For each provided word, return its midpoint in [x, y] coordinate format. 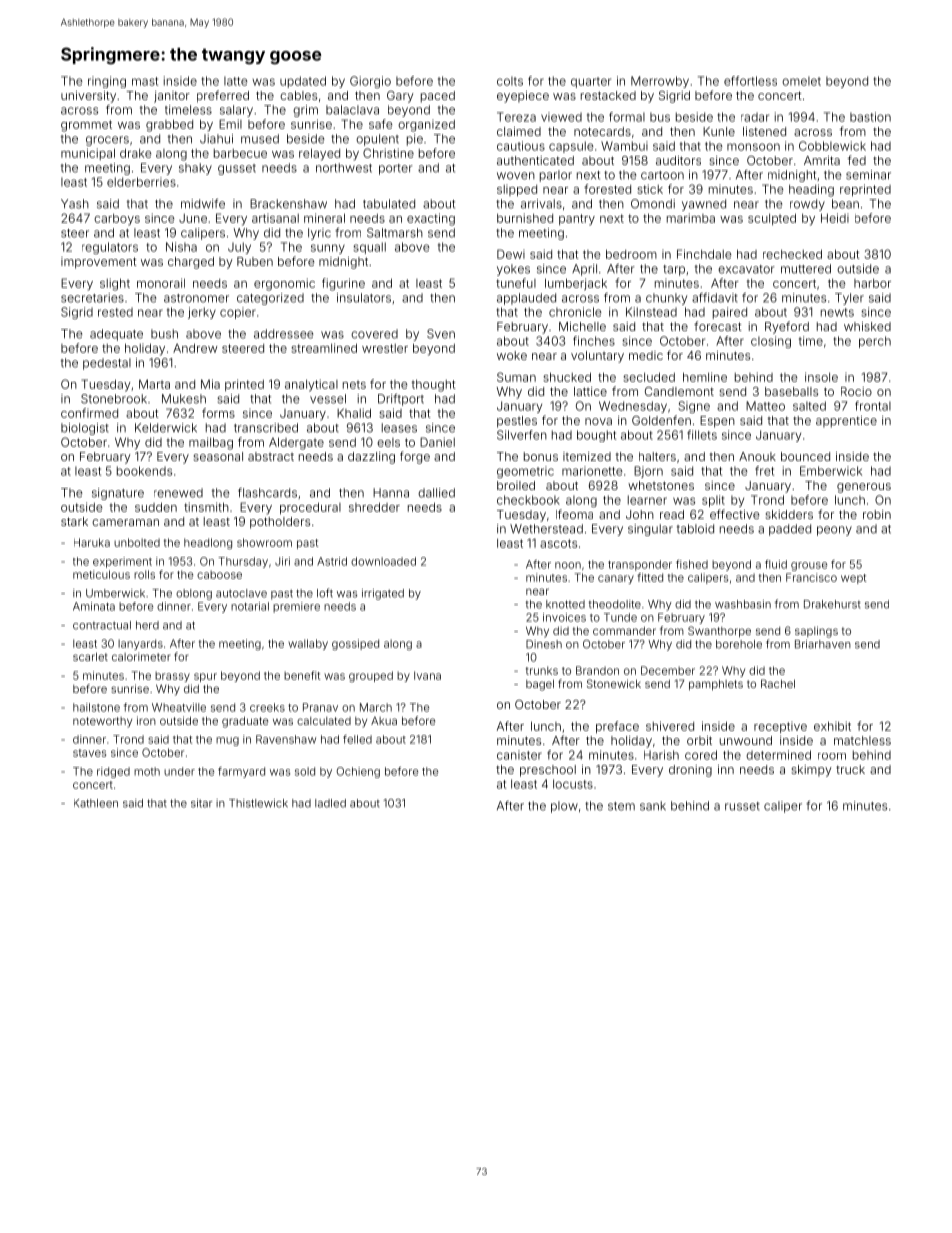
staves [89, 753]
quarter [591, 82]
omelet [801, 81]
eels [388, 442]
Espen [717, 422]
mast [145, 81]
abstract [271, 456]
